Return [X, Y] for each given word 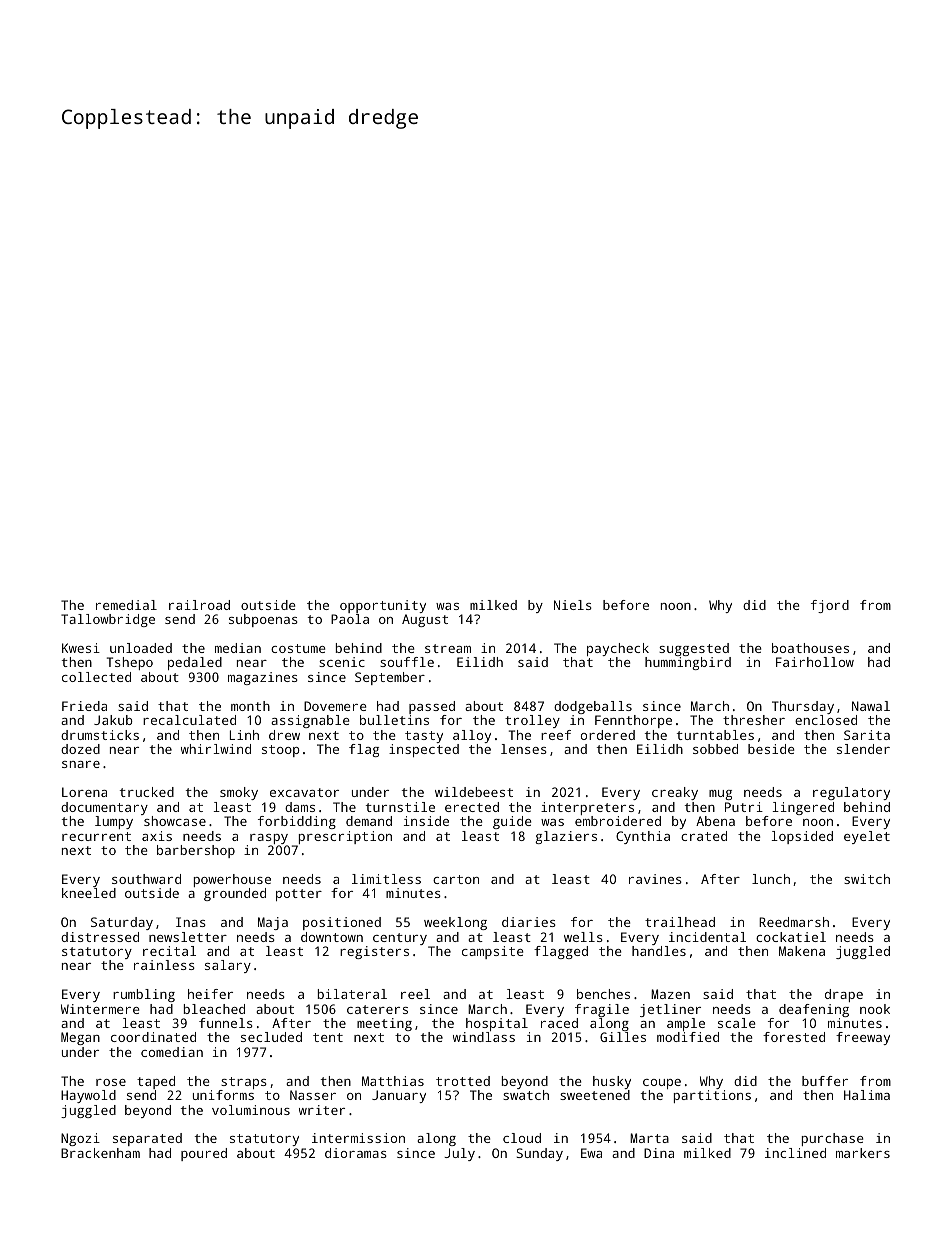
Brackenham [100, 1153]
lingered [803, 808]
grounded [235, 894]
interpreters [587, 808]
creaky [675, 793]
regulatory [851, 793]
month [250, 706]
